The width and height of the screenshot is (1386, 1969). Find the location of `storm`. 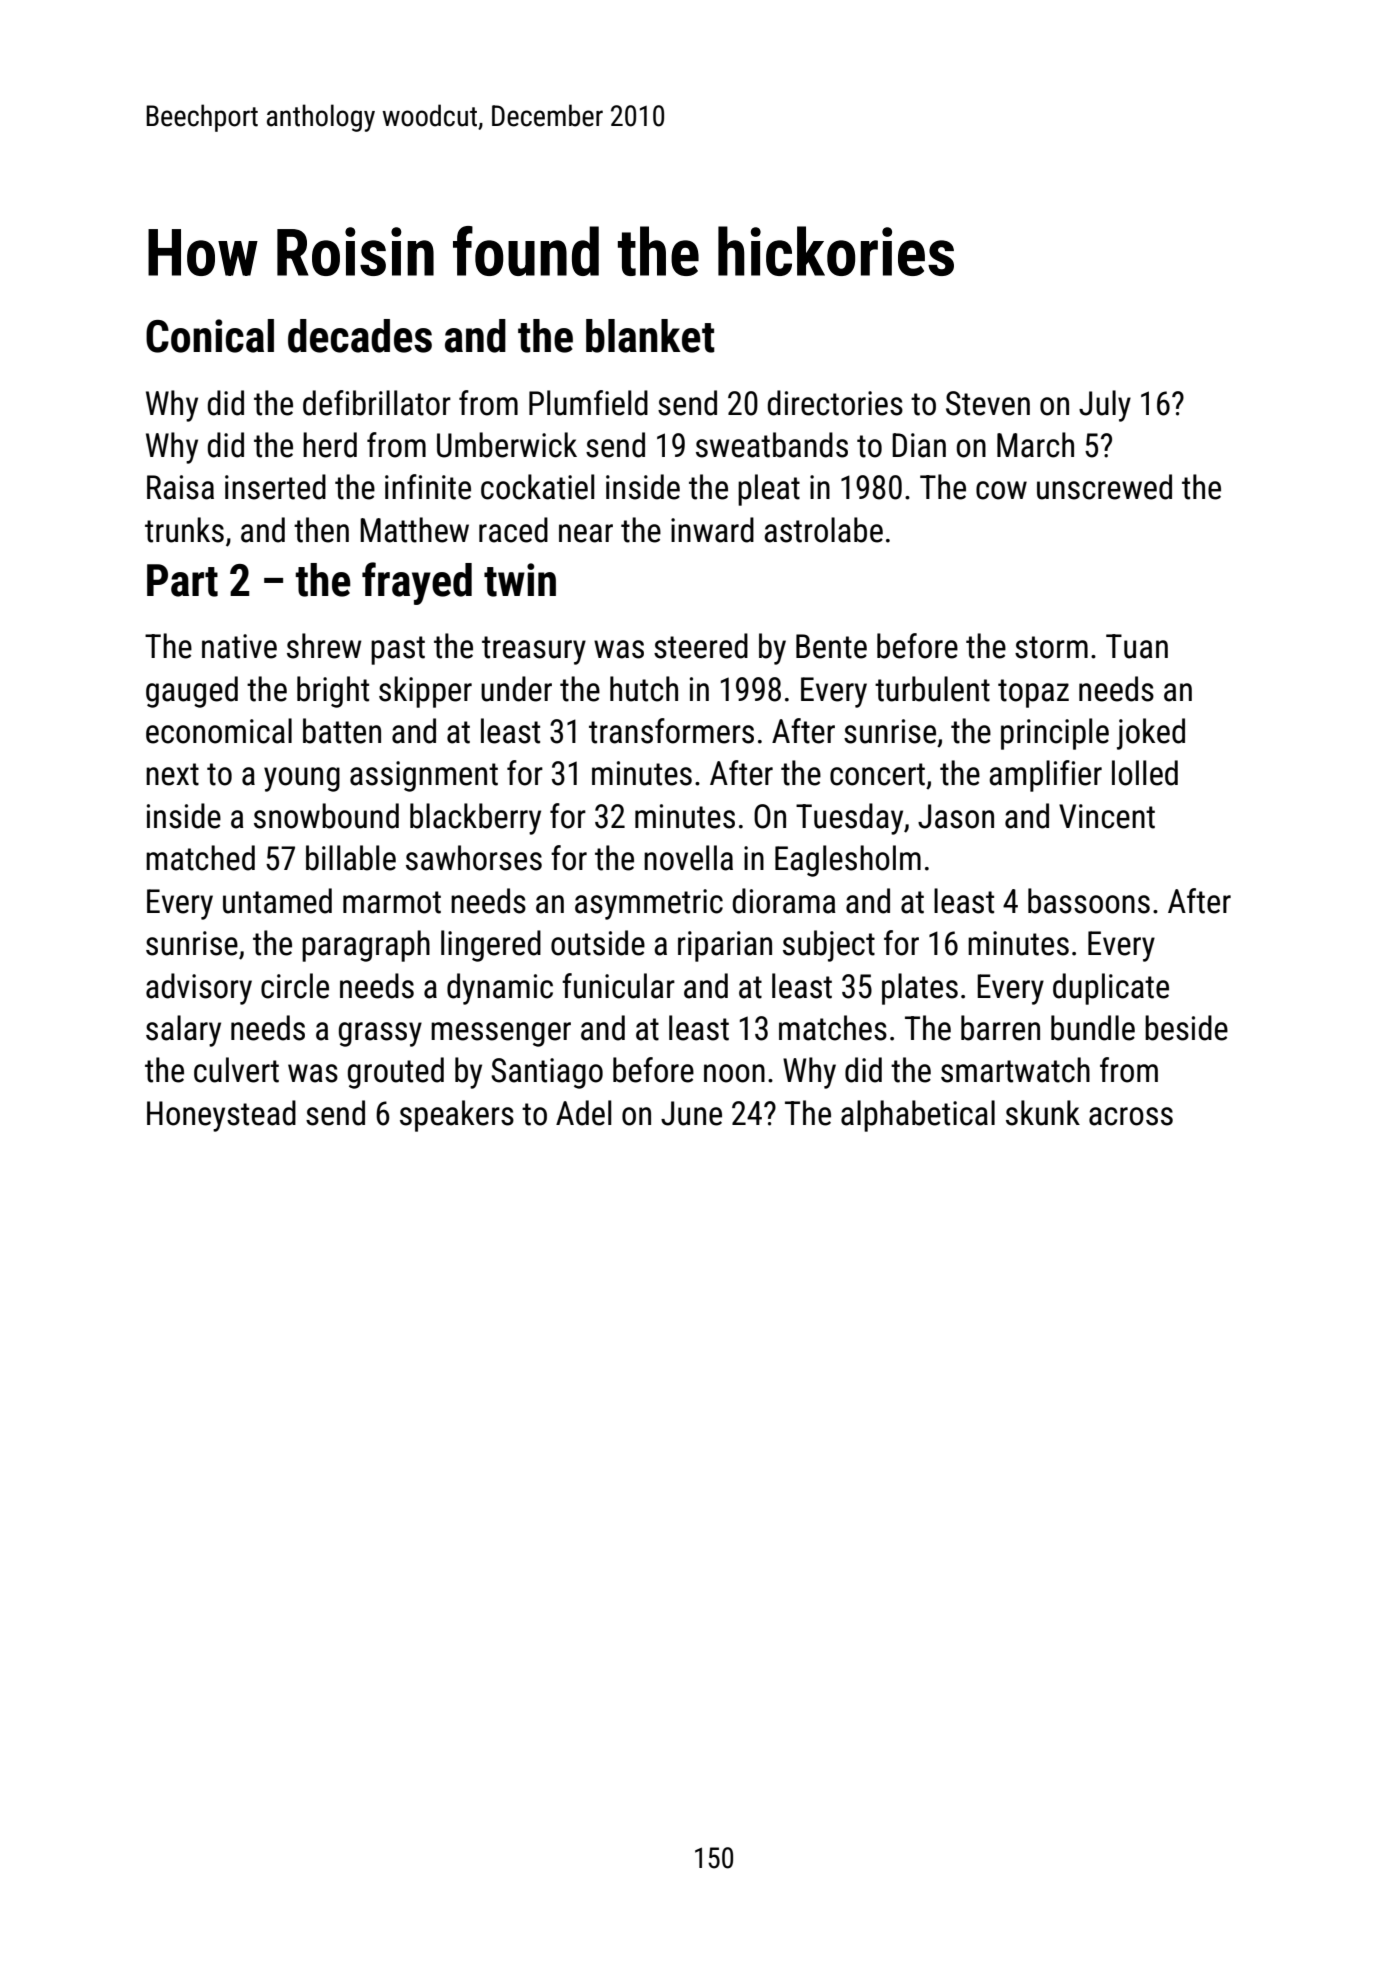

storm is located at coordinates (1051, 647).
